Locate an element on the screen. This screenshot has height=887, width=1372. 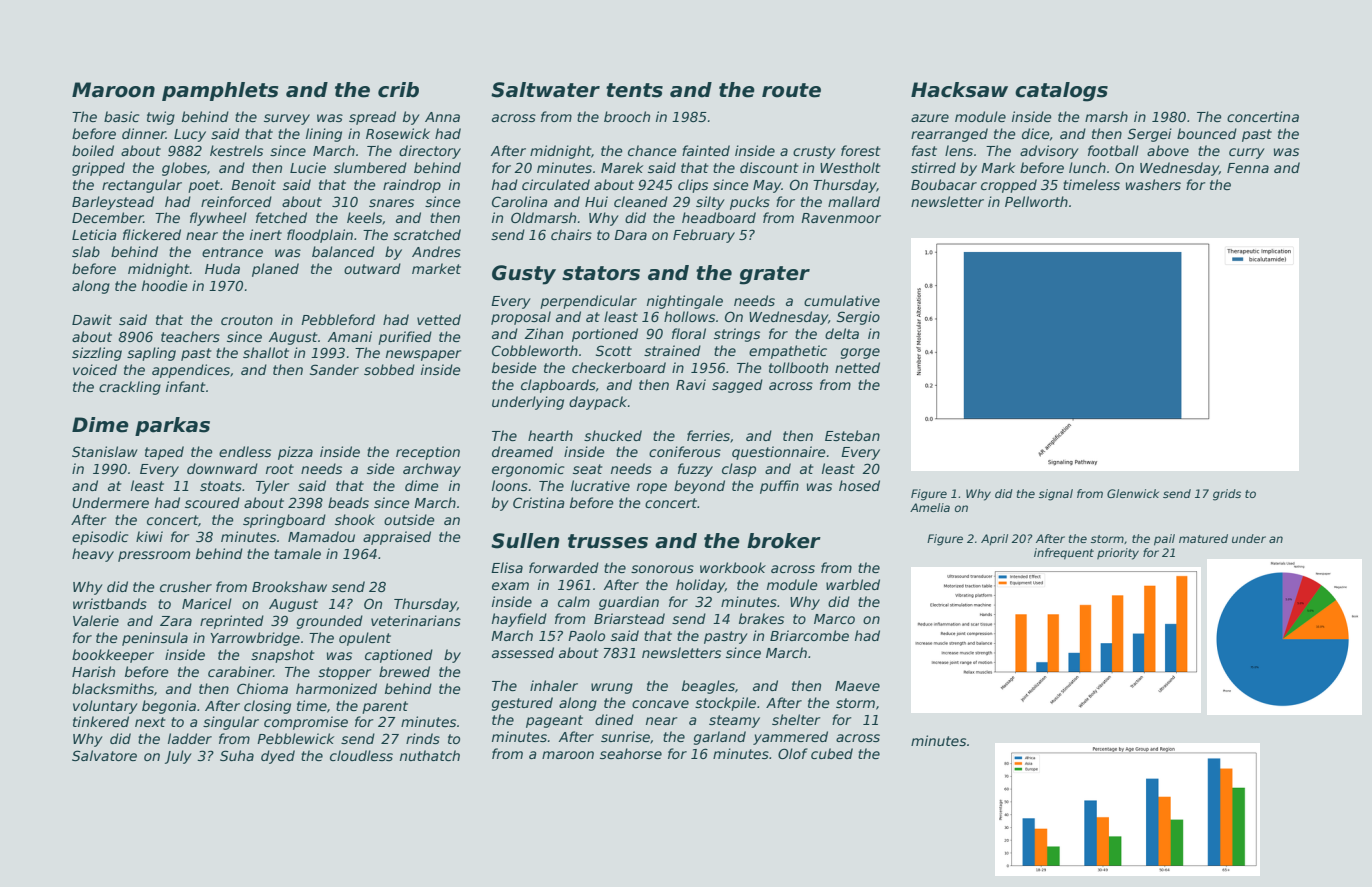
grids is located at coordinates (1227, 495).
